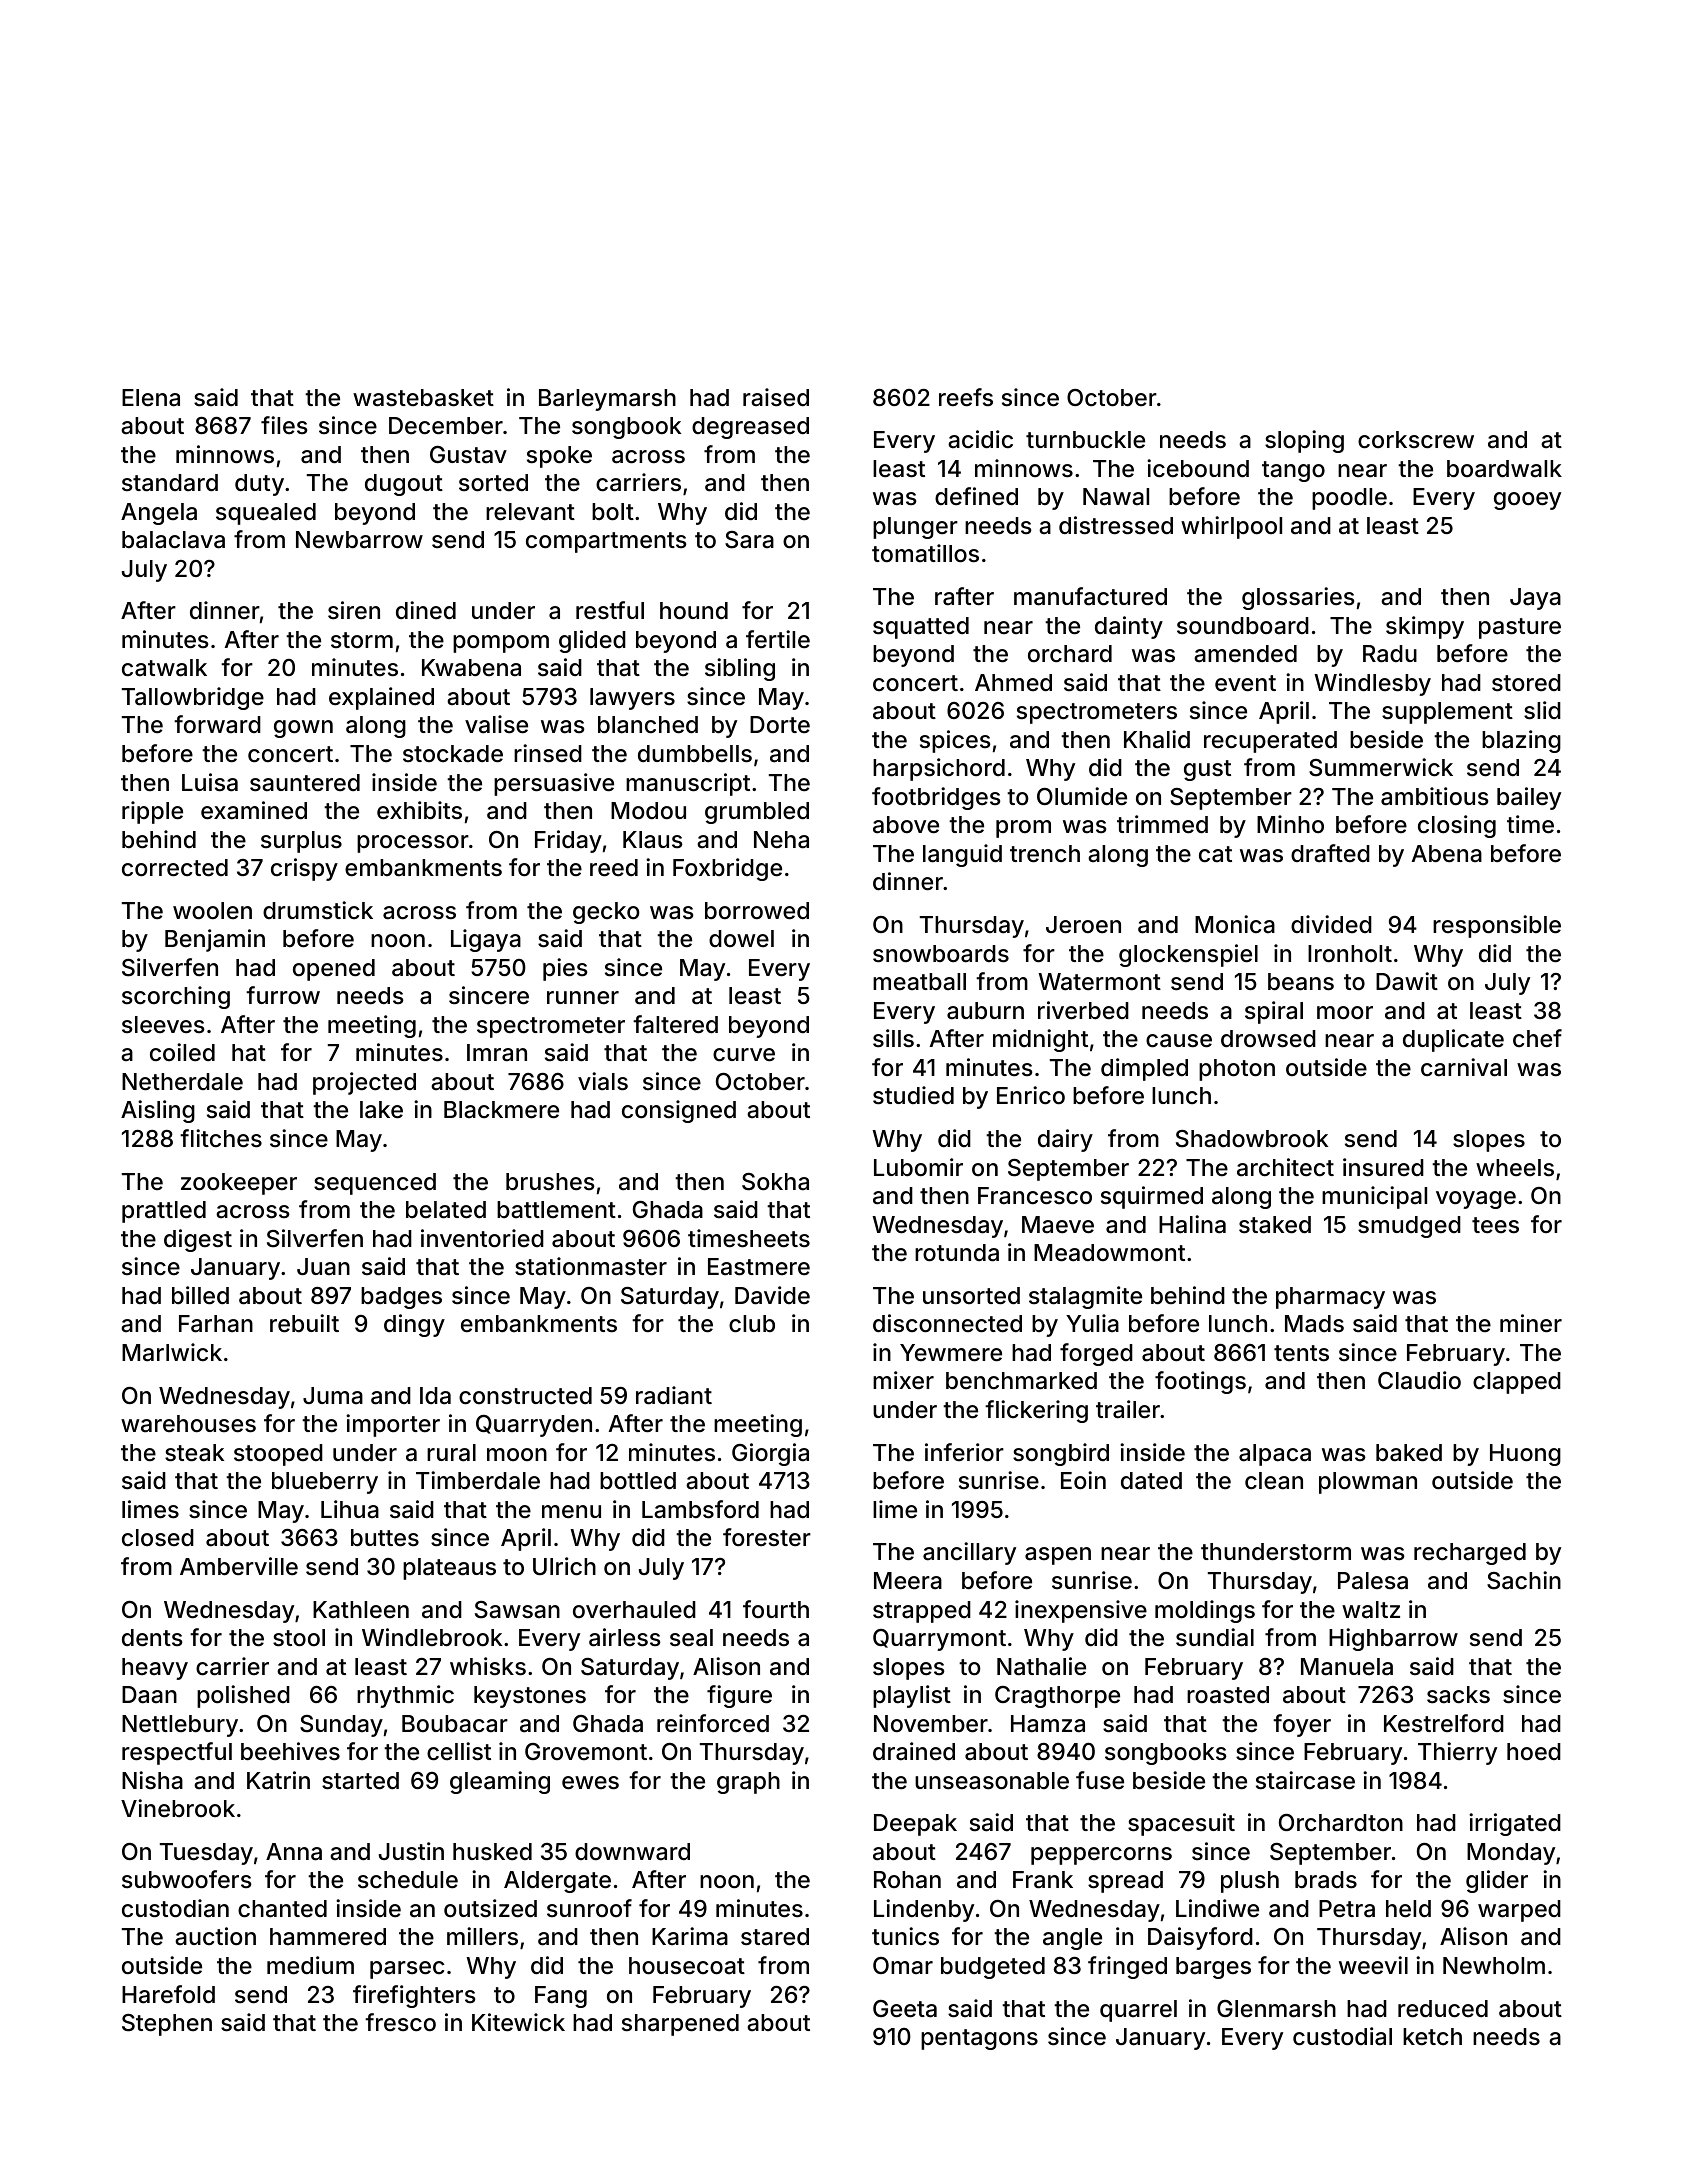  Describe the element at coordinates (221, 1138) in the screenshot. I see `flitches` at that location.
